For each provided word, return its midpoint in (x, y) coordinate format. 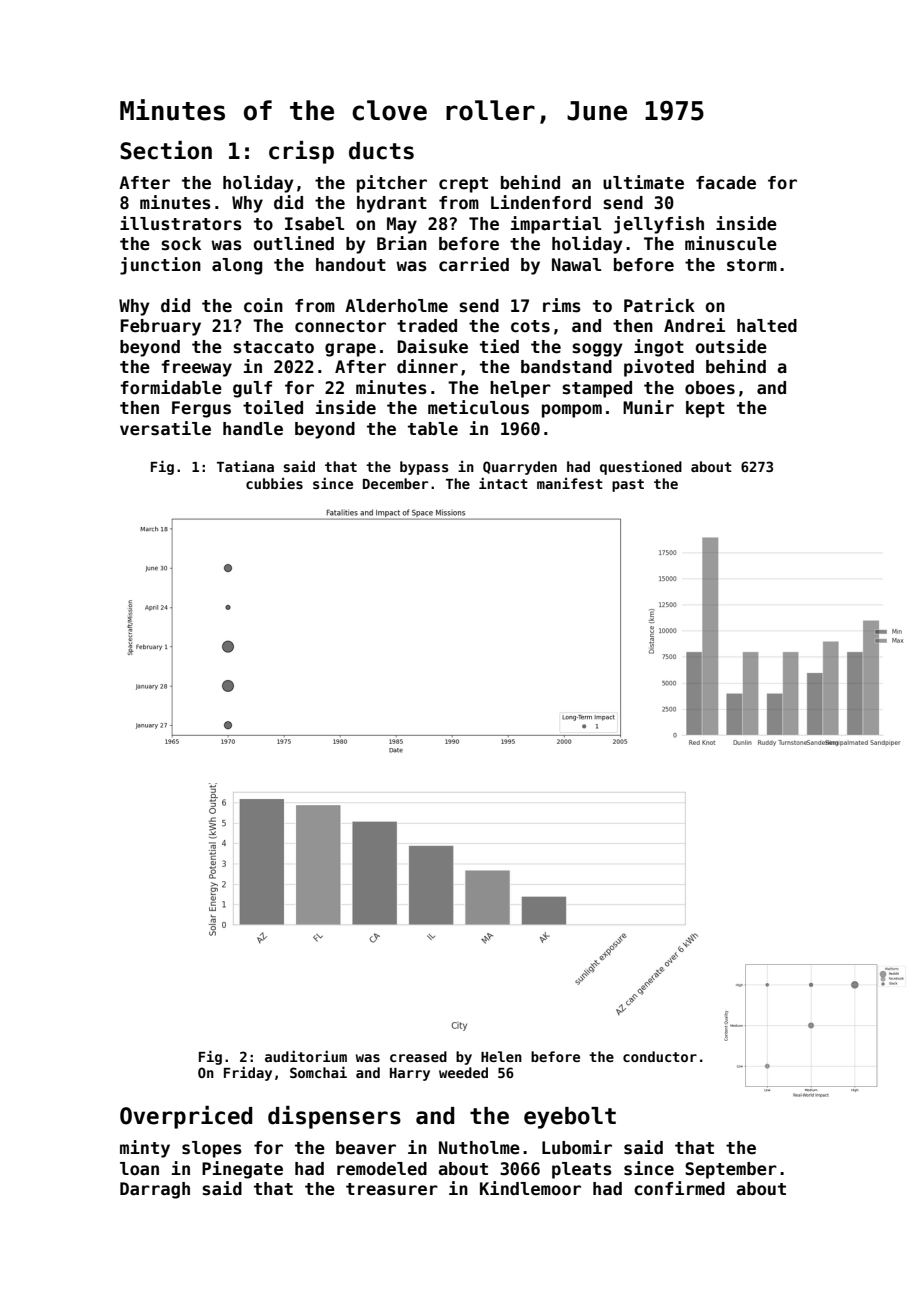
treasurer (392, 1189)
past (628, 485)
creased (418, 1056)
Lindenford (541, 202)
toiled (273, 407)
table (433, 429)
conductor (660, 1056)
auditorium (306, 1056)
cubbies (274, 483)
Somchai (318, 1072)
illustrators (181, 223)
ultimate (643, 182)
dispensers (334, 1117)
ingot (659, 348)
